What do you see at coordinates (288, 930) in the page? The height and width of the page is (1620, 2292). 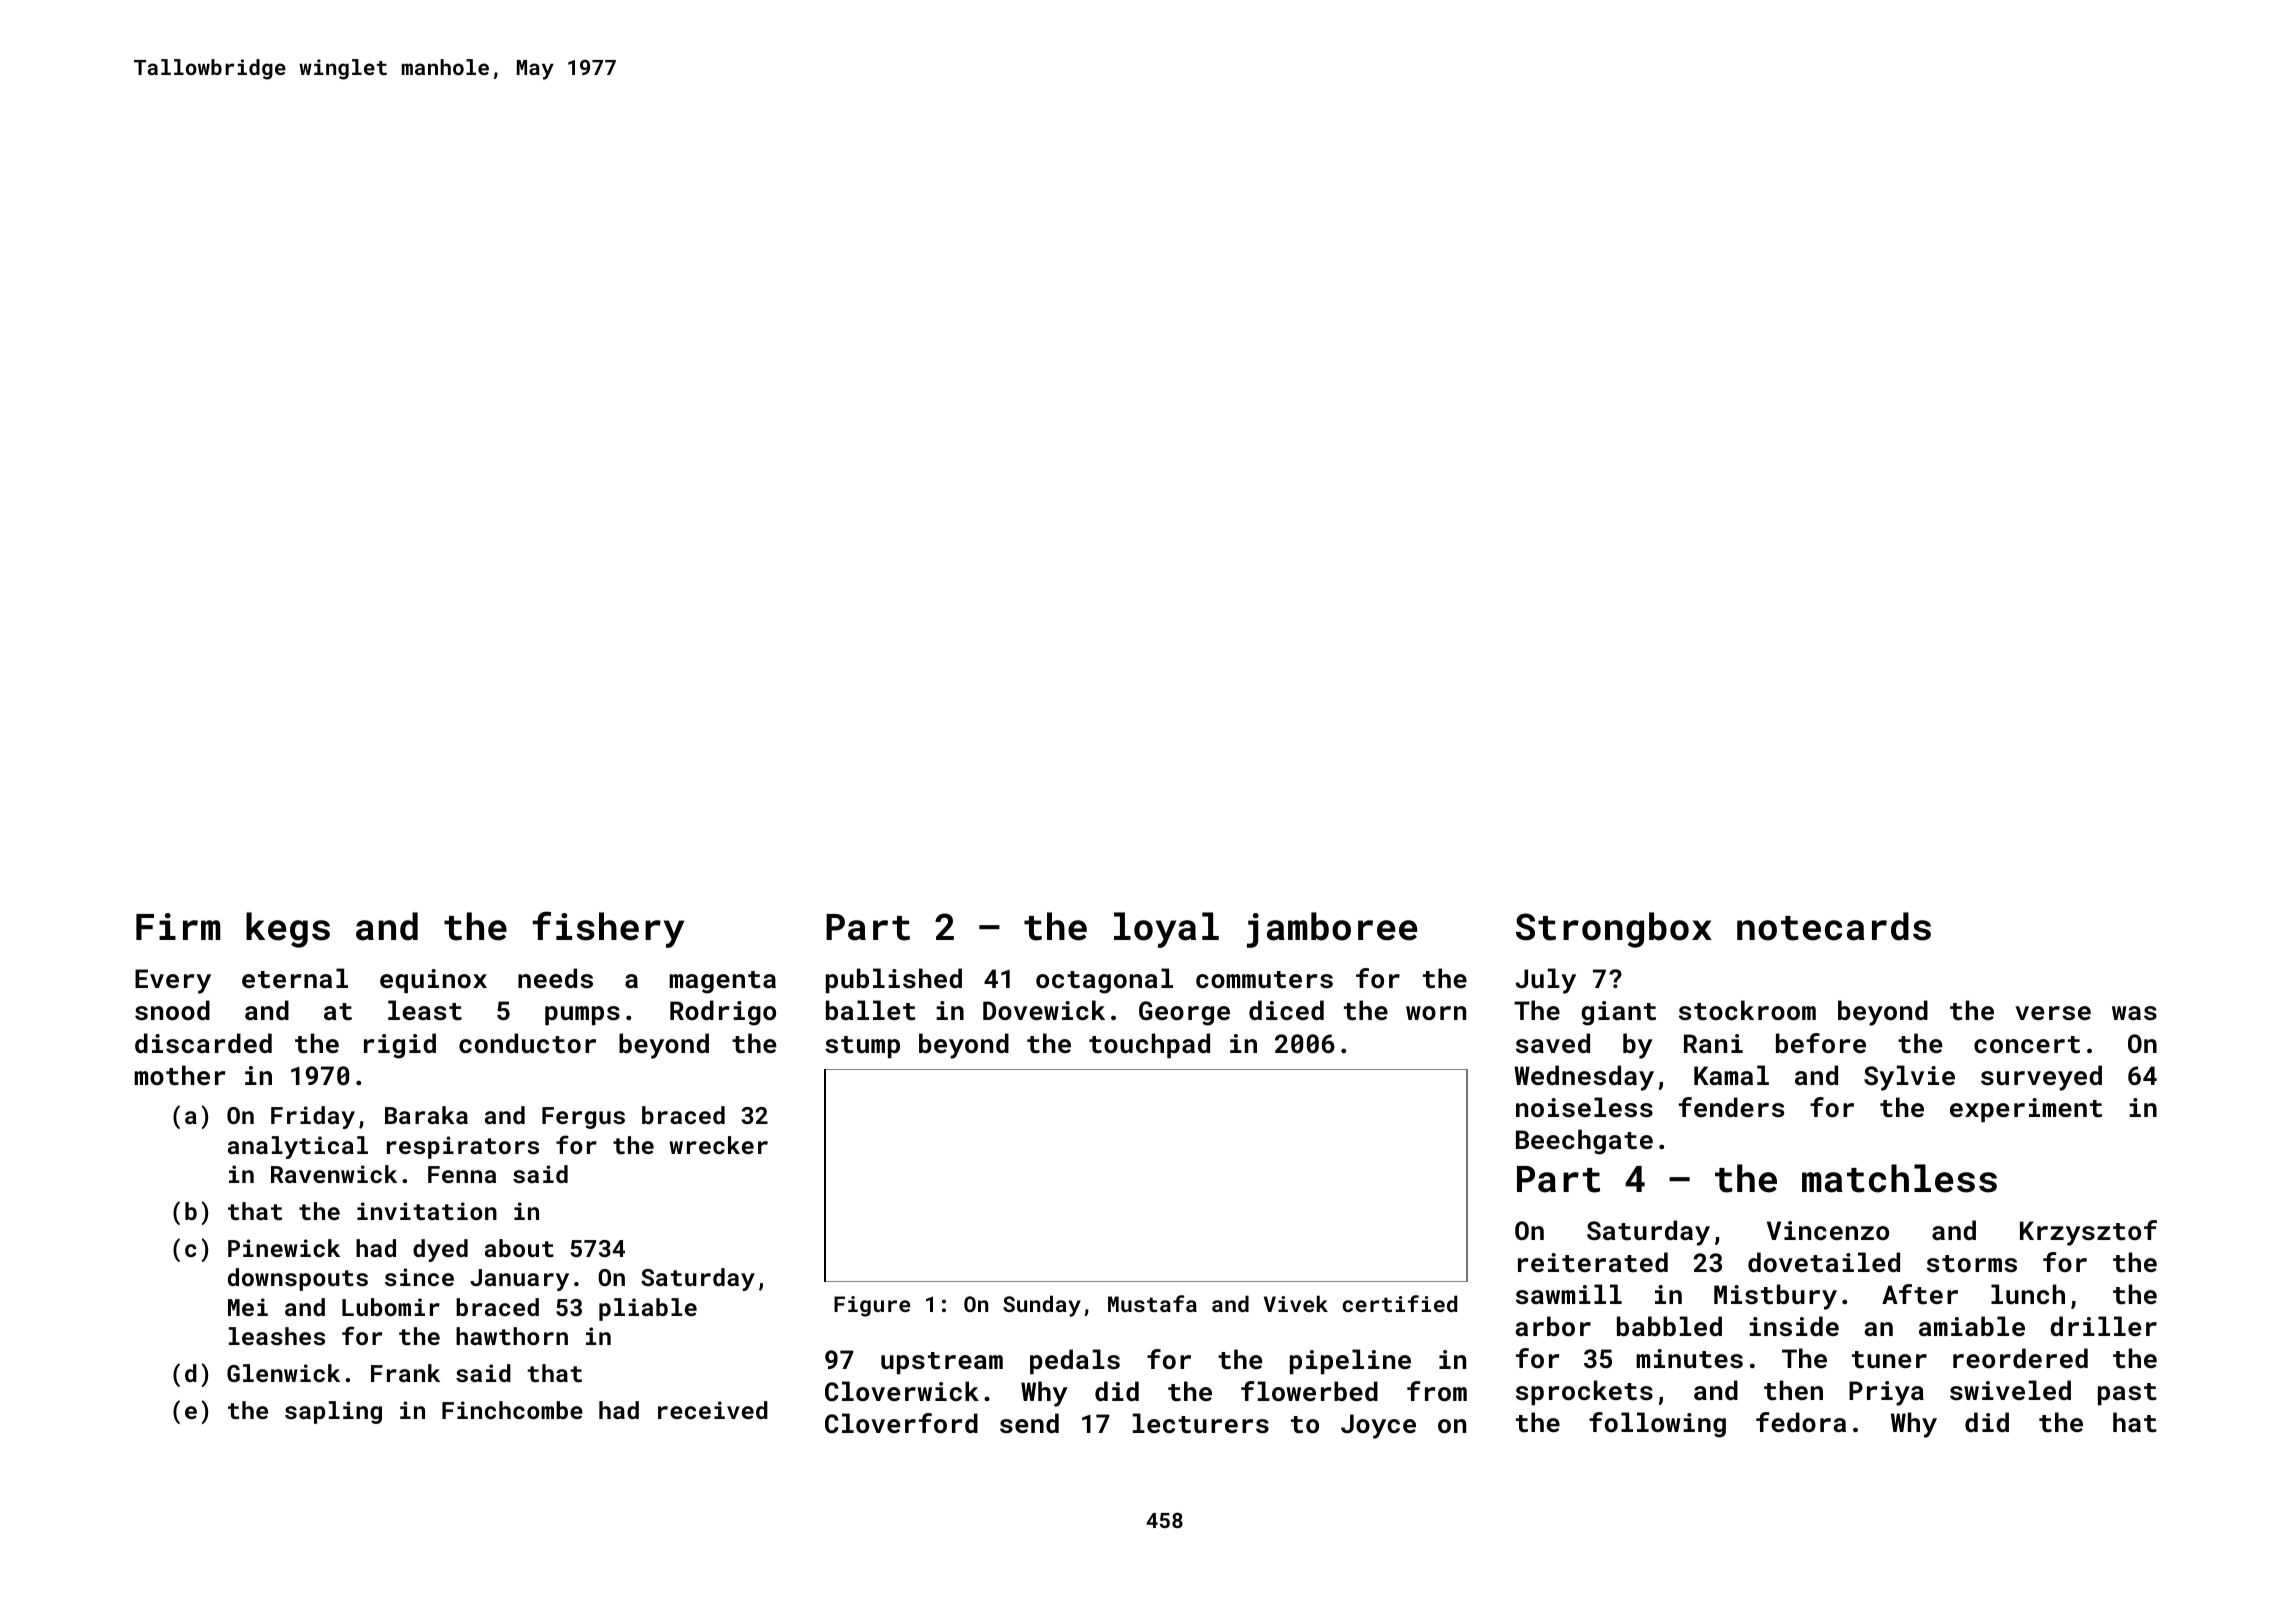 I see `kegs` at bounding box center [288, 930].
